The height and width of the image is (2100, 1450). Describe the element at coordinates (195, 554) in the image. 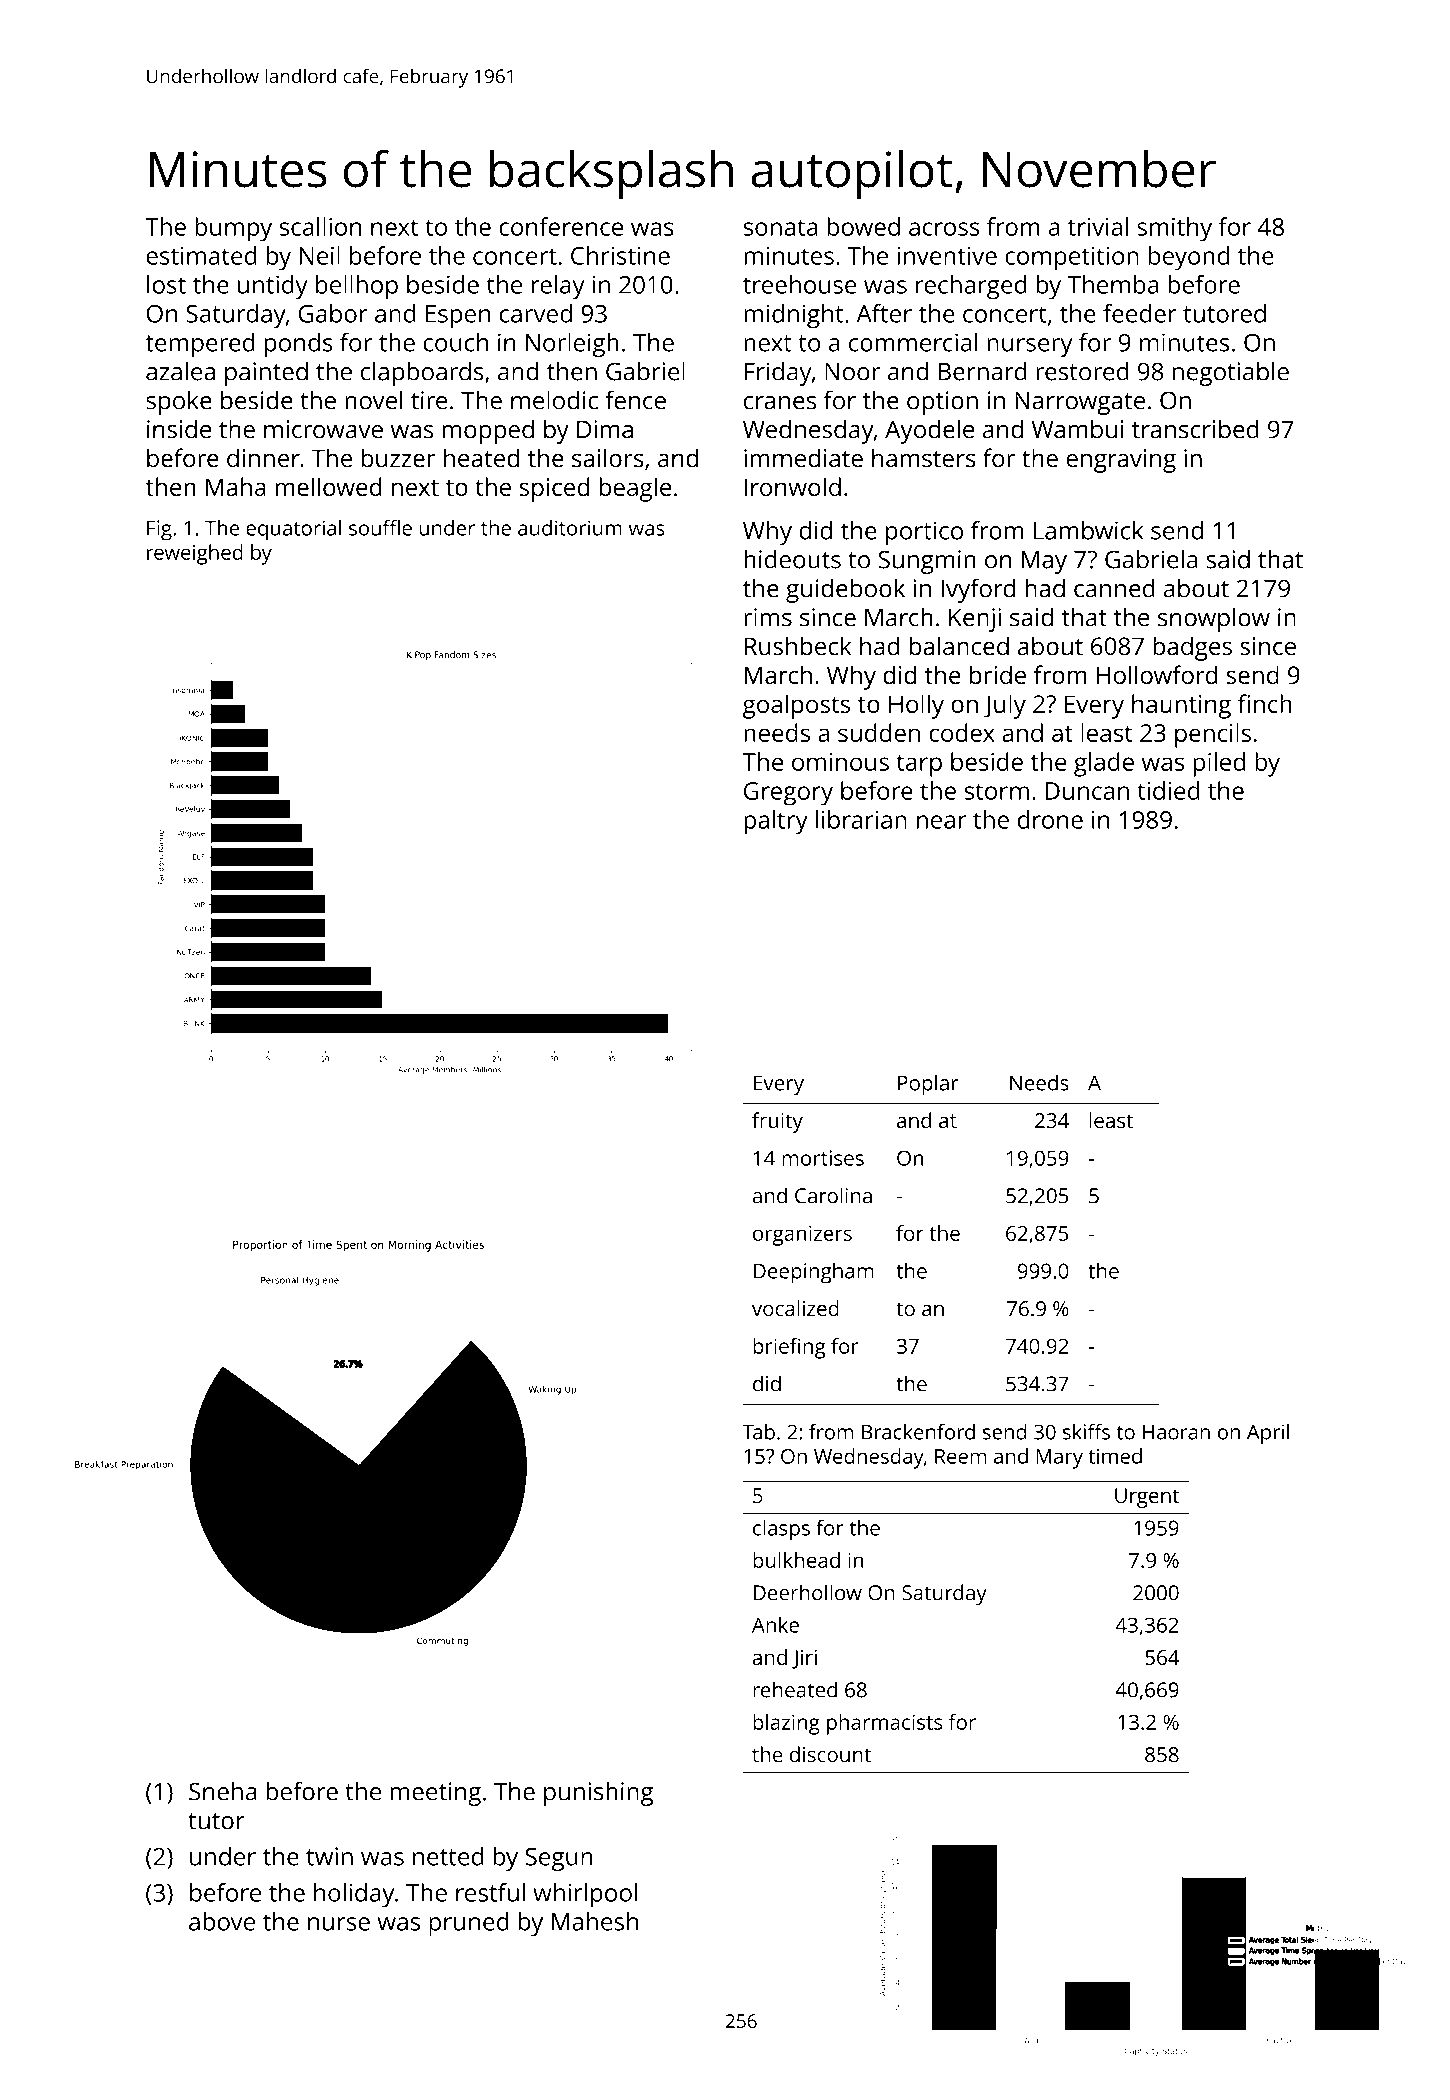

I see `reweighed` at that location.
